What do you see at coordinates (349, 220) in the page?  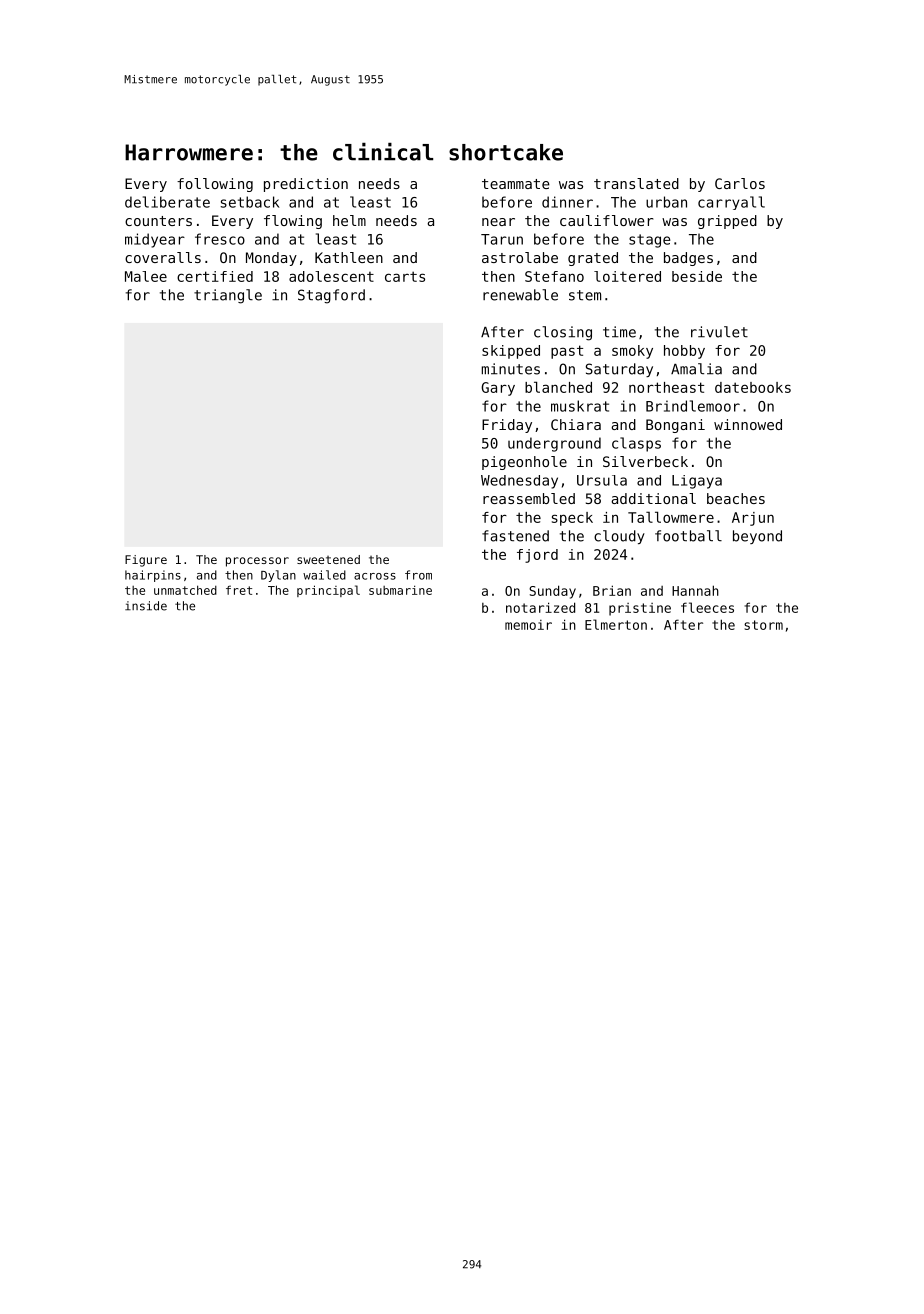 I see `helm` at bounding box center [349, 220].
